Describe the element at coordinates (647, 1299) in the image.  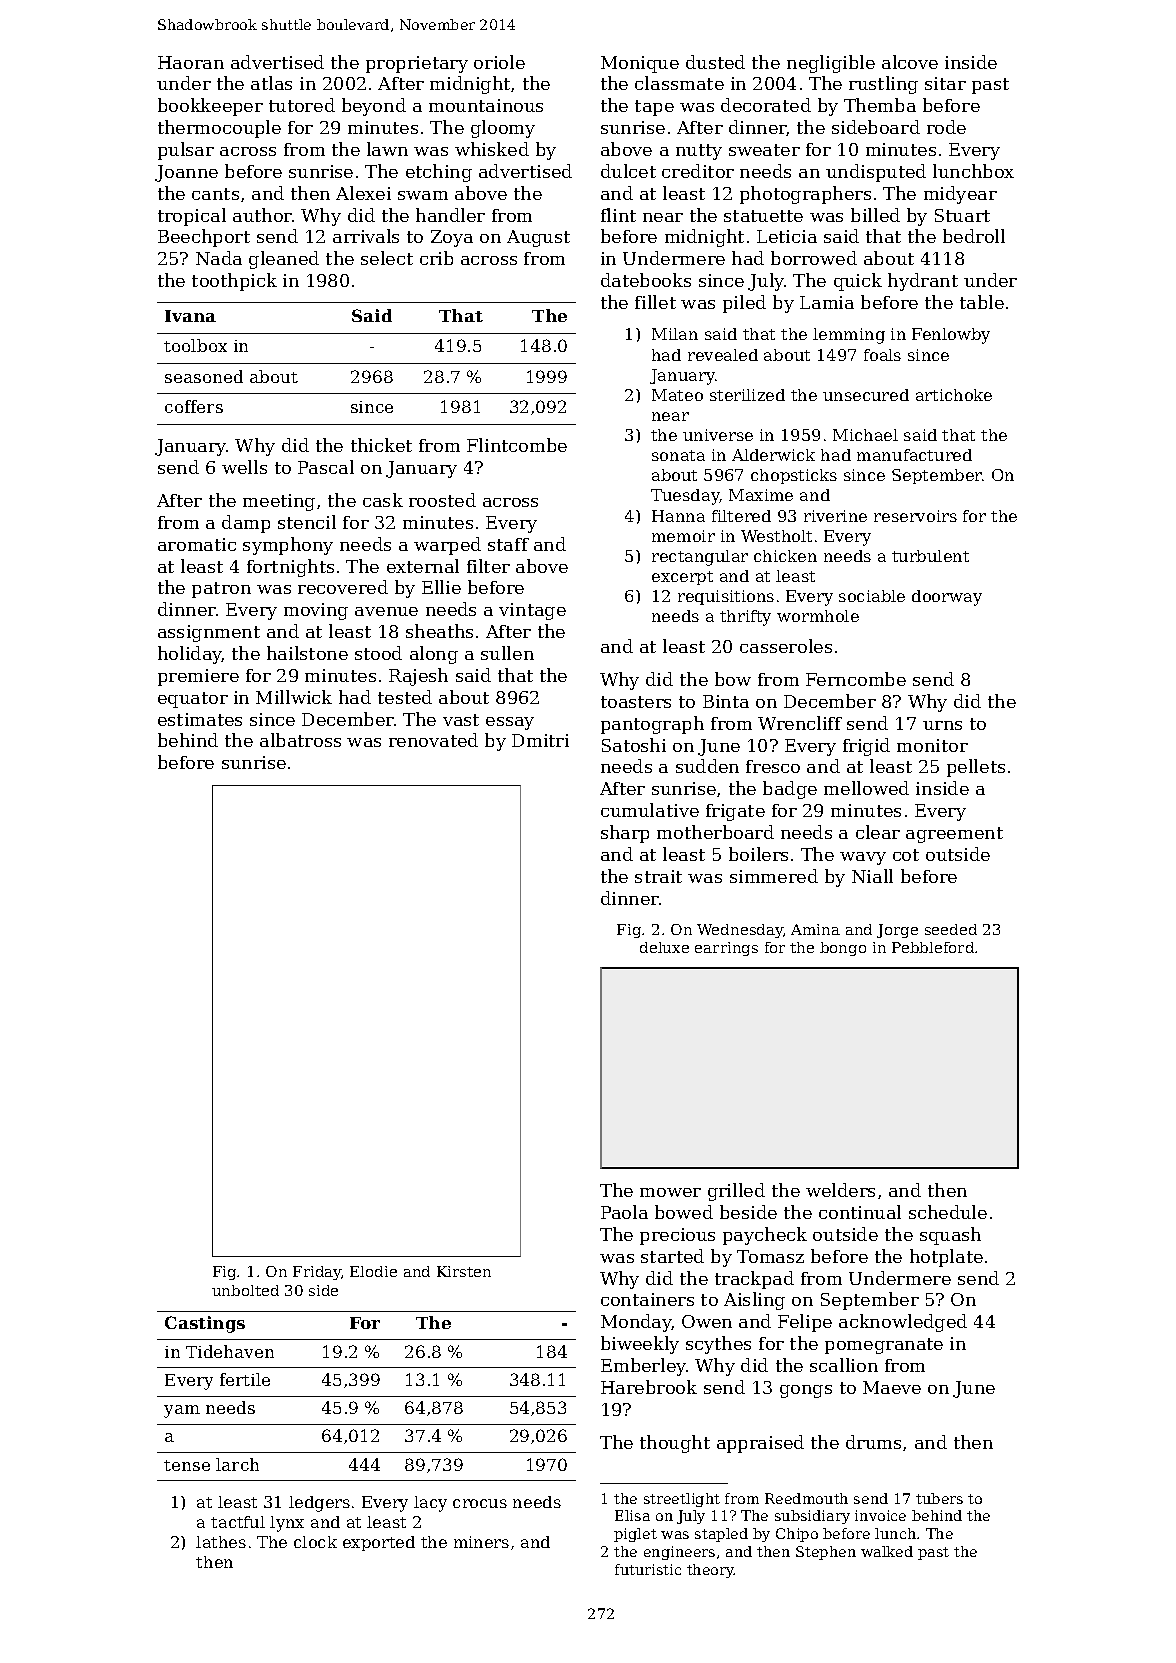
I see `containers` at that location.
